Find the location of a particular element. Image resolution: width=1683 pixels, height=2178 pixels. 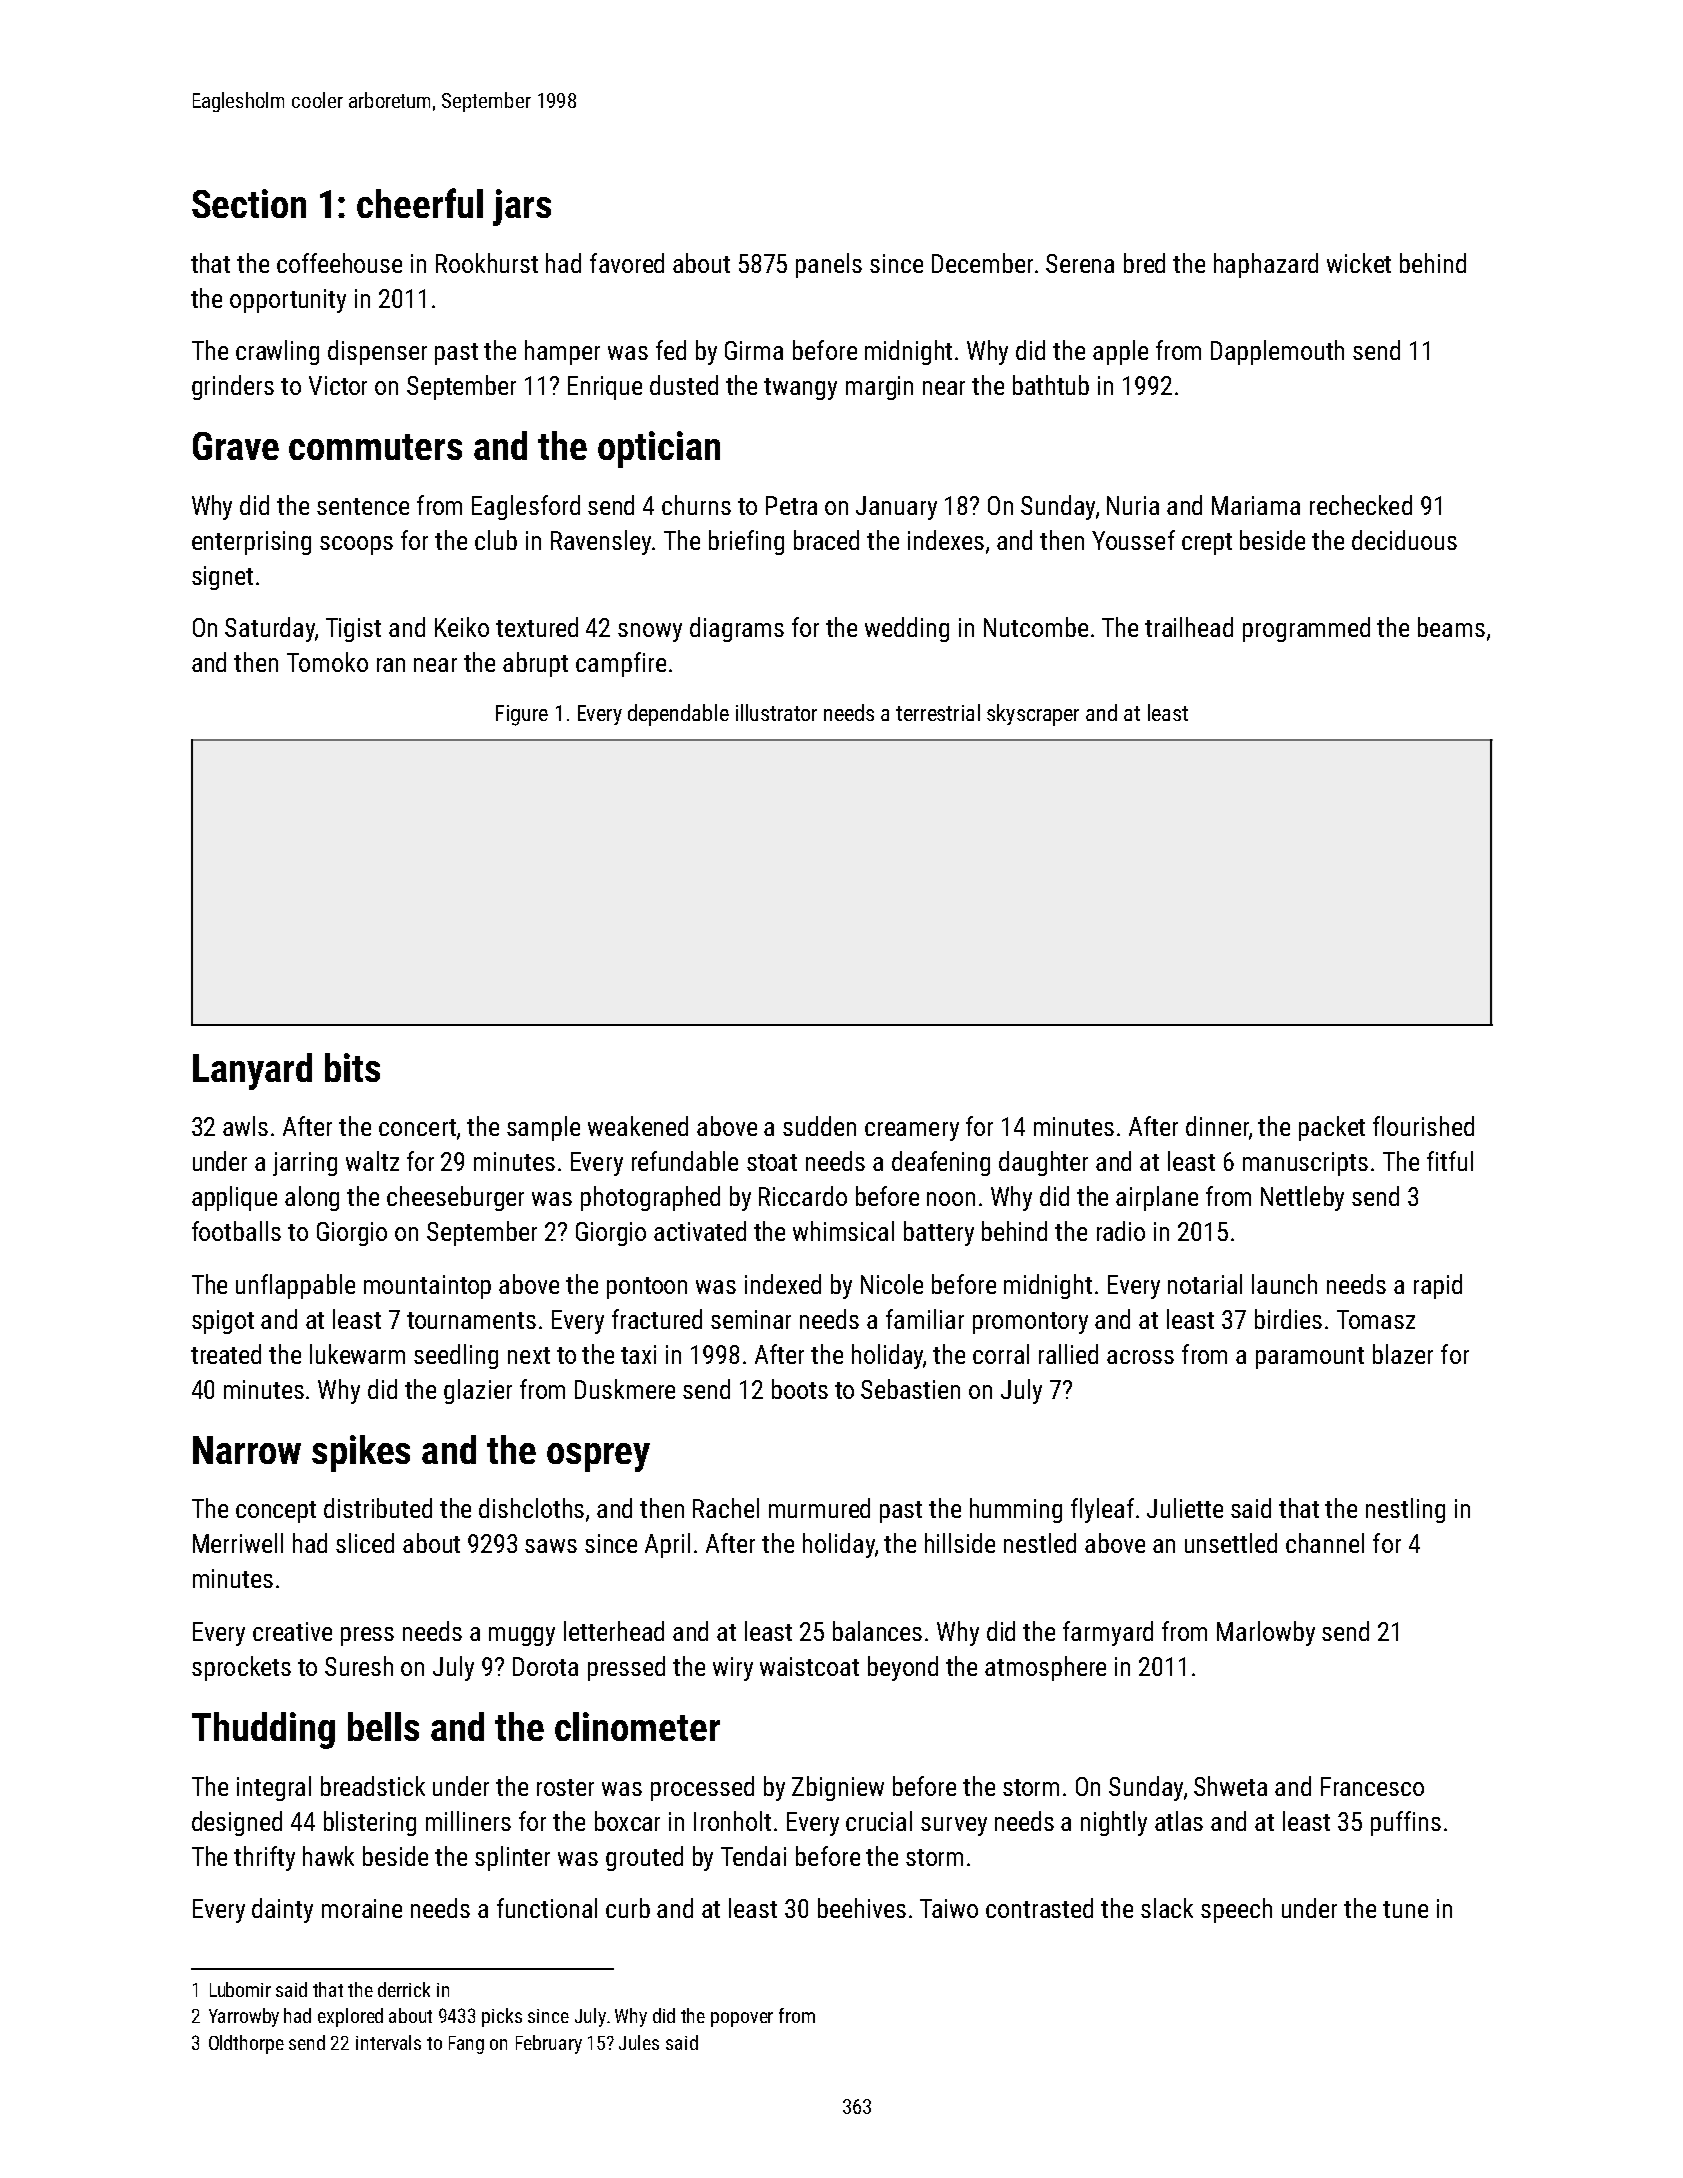

clinometer is located at coordinates (637, 1726).
